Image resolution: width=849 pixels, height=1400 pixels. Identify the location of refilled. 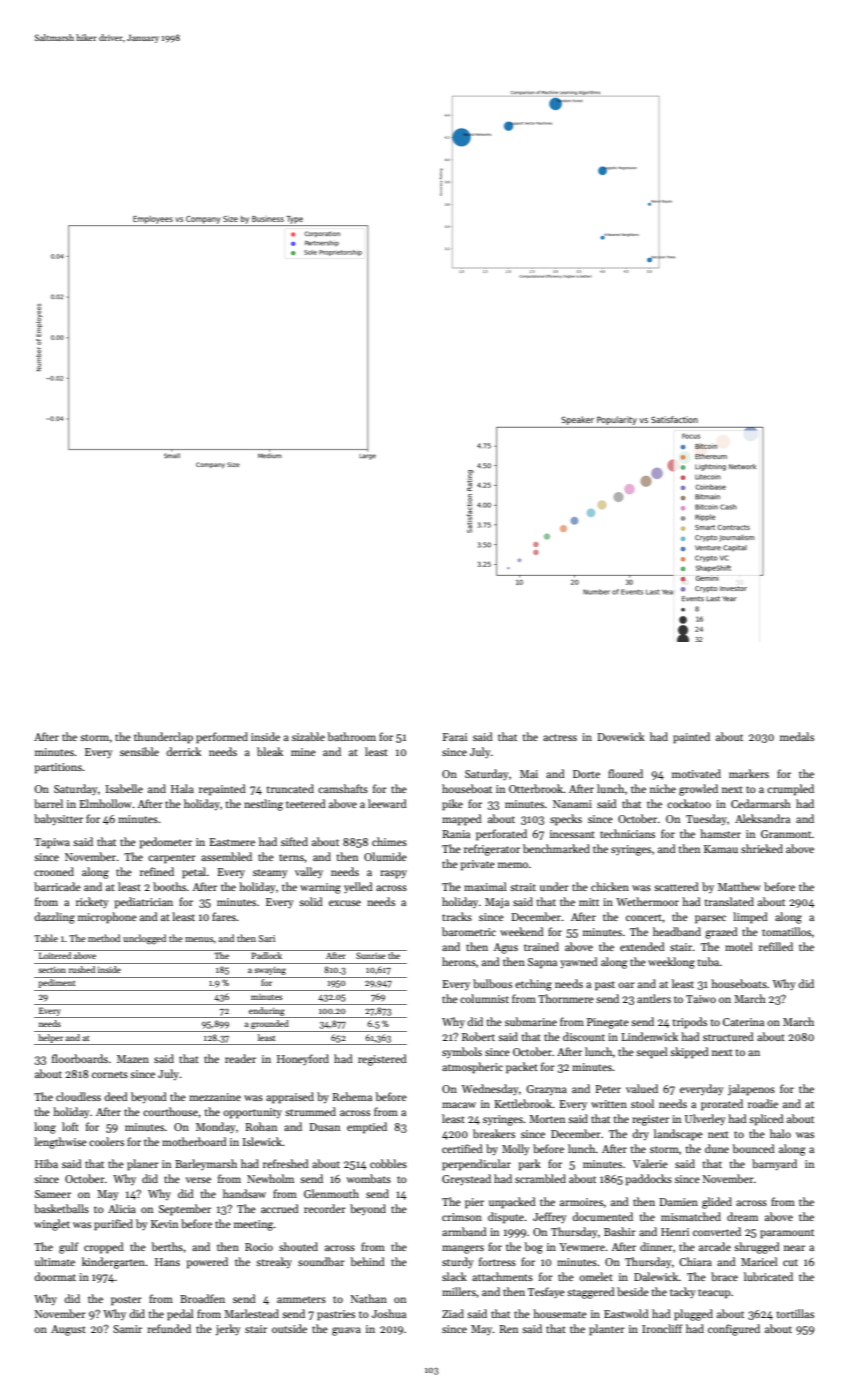
(776, 946).
